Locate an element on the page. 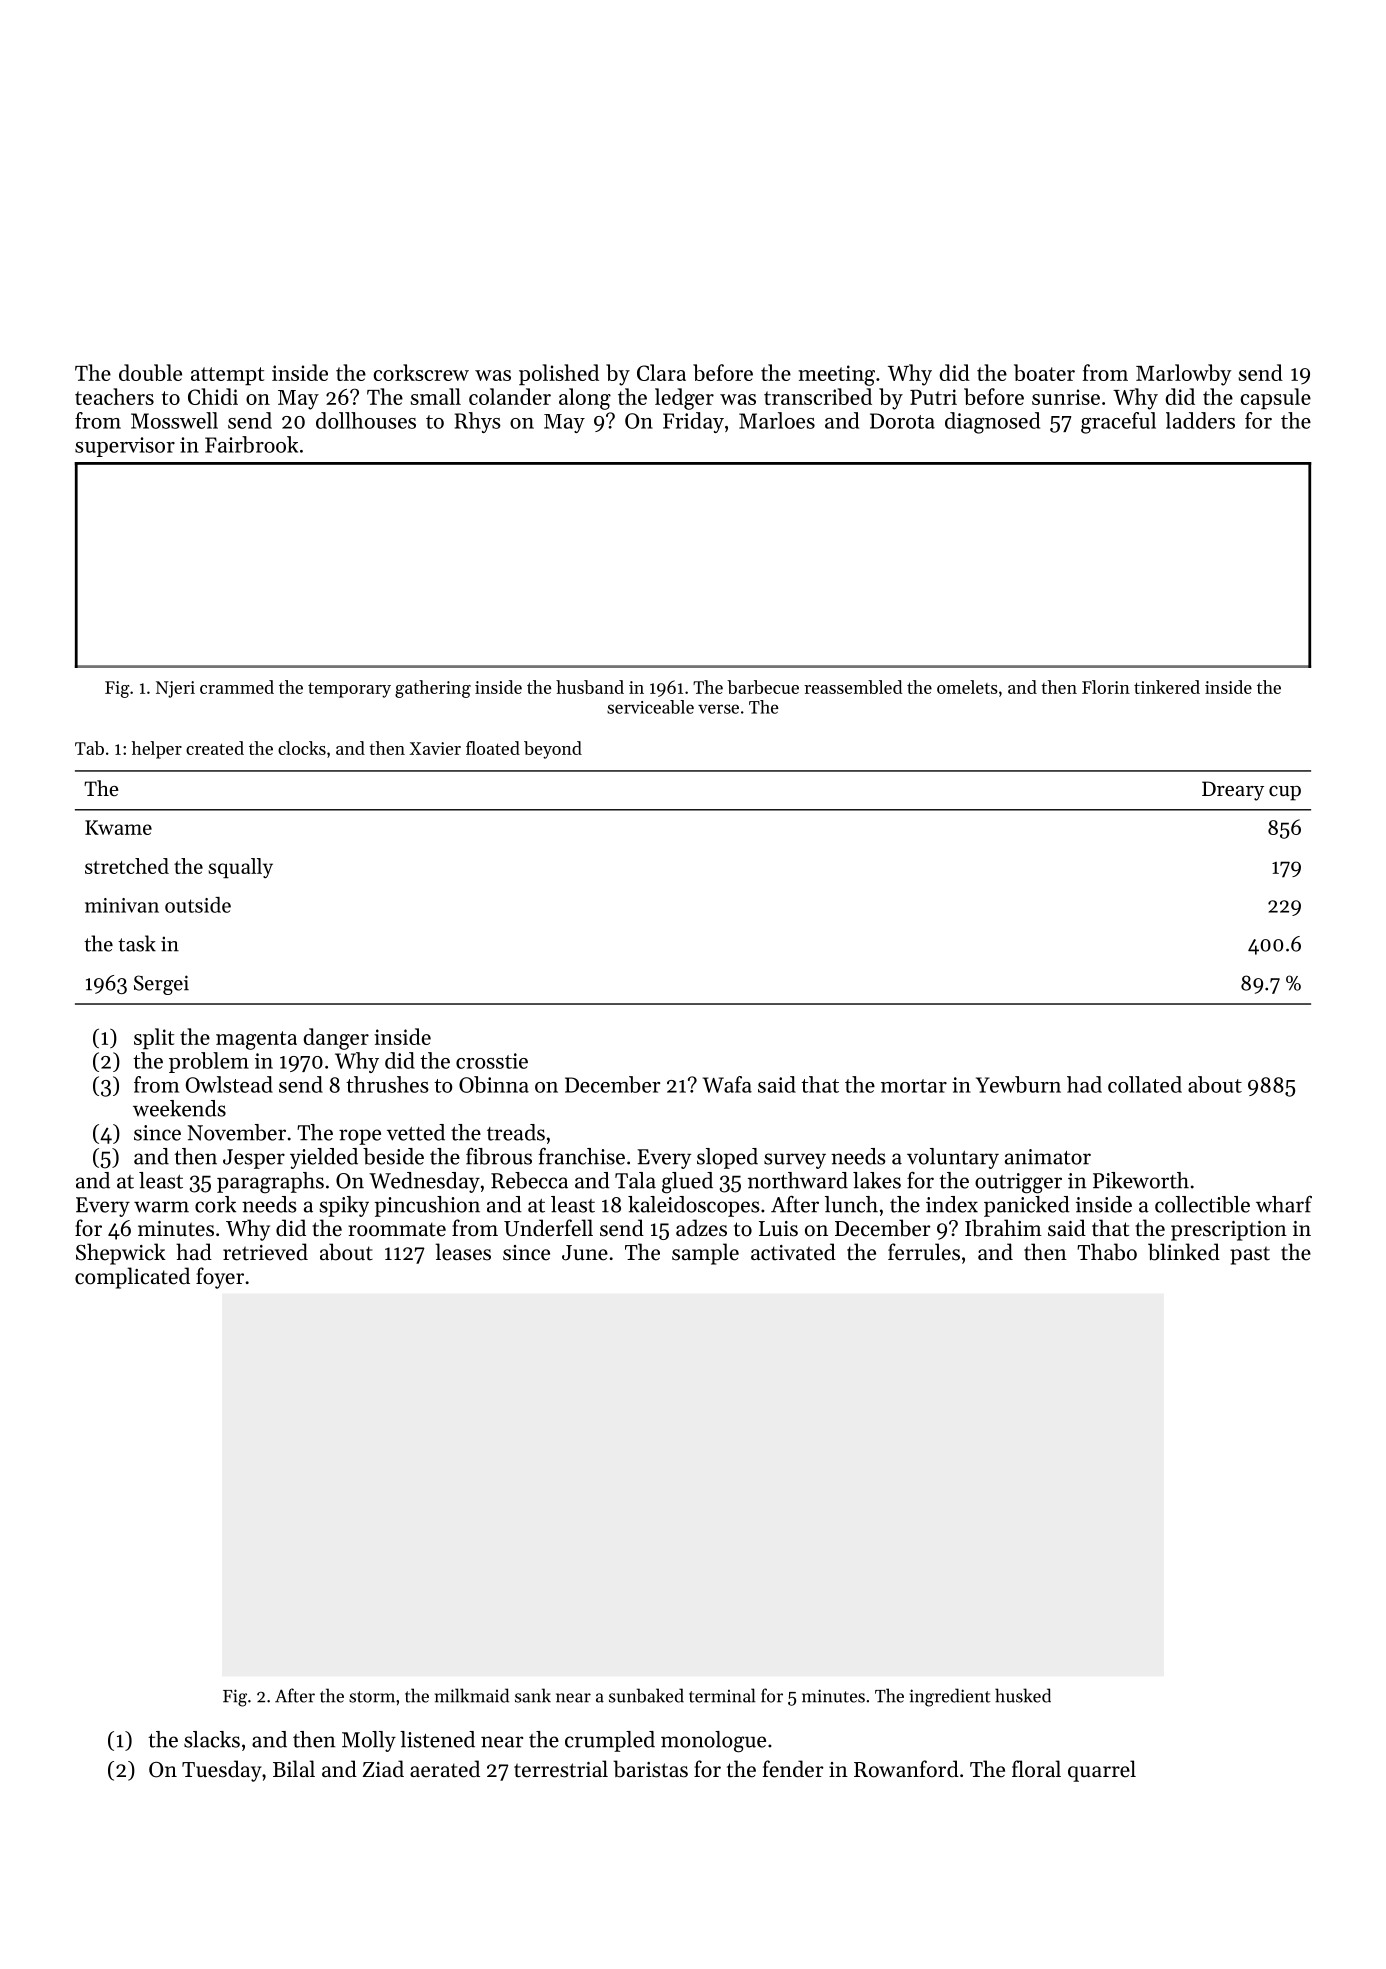 The height and width of the document is (1969, 1386). quarrel is located at coordinates (1102, 1771).
